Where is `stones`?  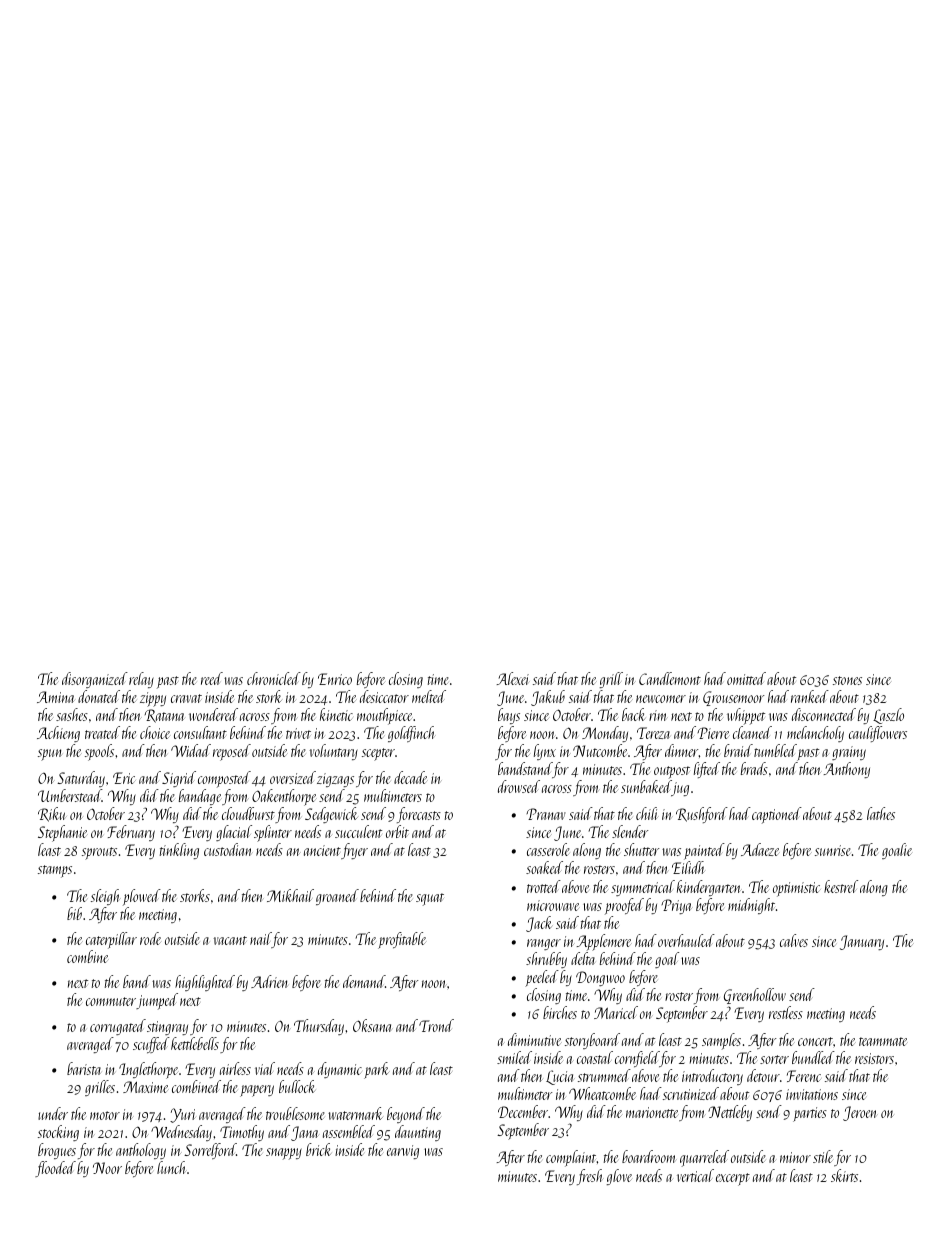
stones is located at coordinates (847, 680).
